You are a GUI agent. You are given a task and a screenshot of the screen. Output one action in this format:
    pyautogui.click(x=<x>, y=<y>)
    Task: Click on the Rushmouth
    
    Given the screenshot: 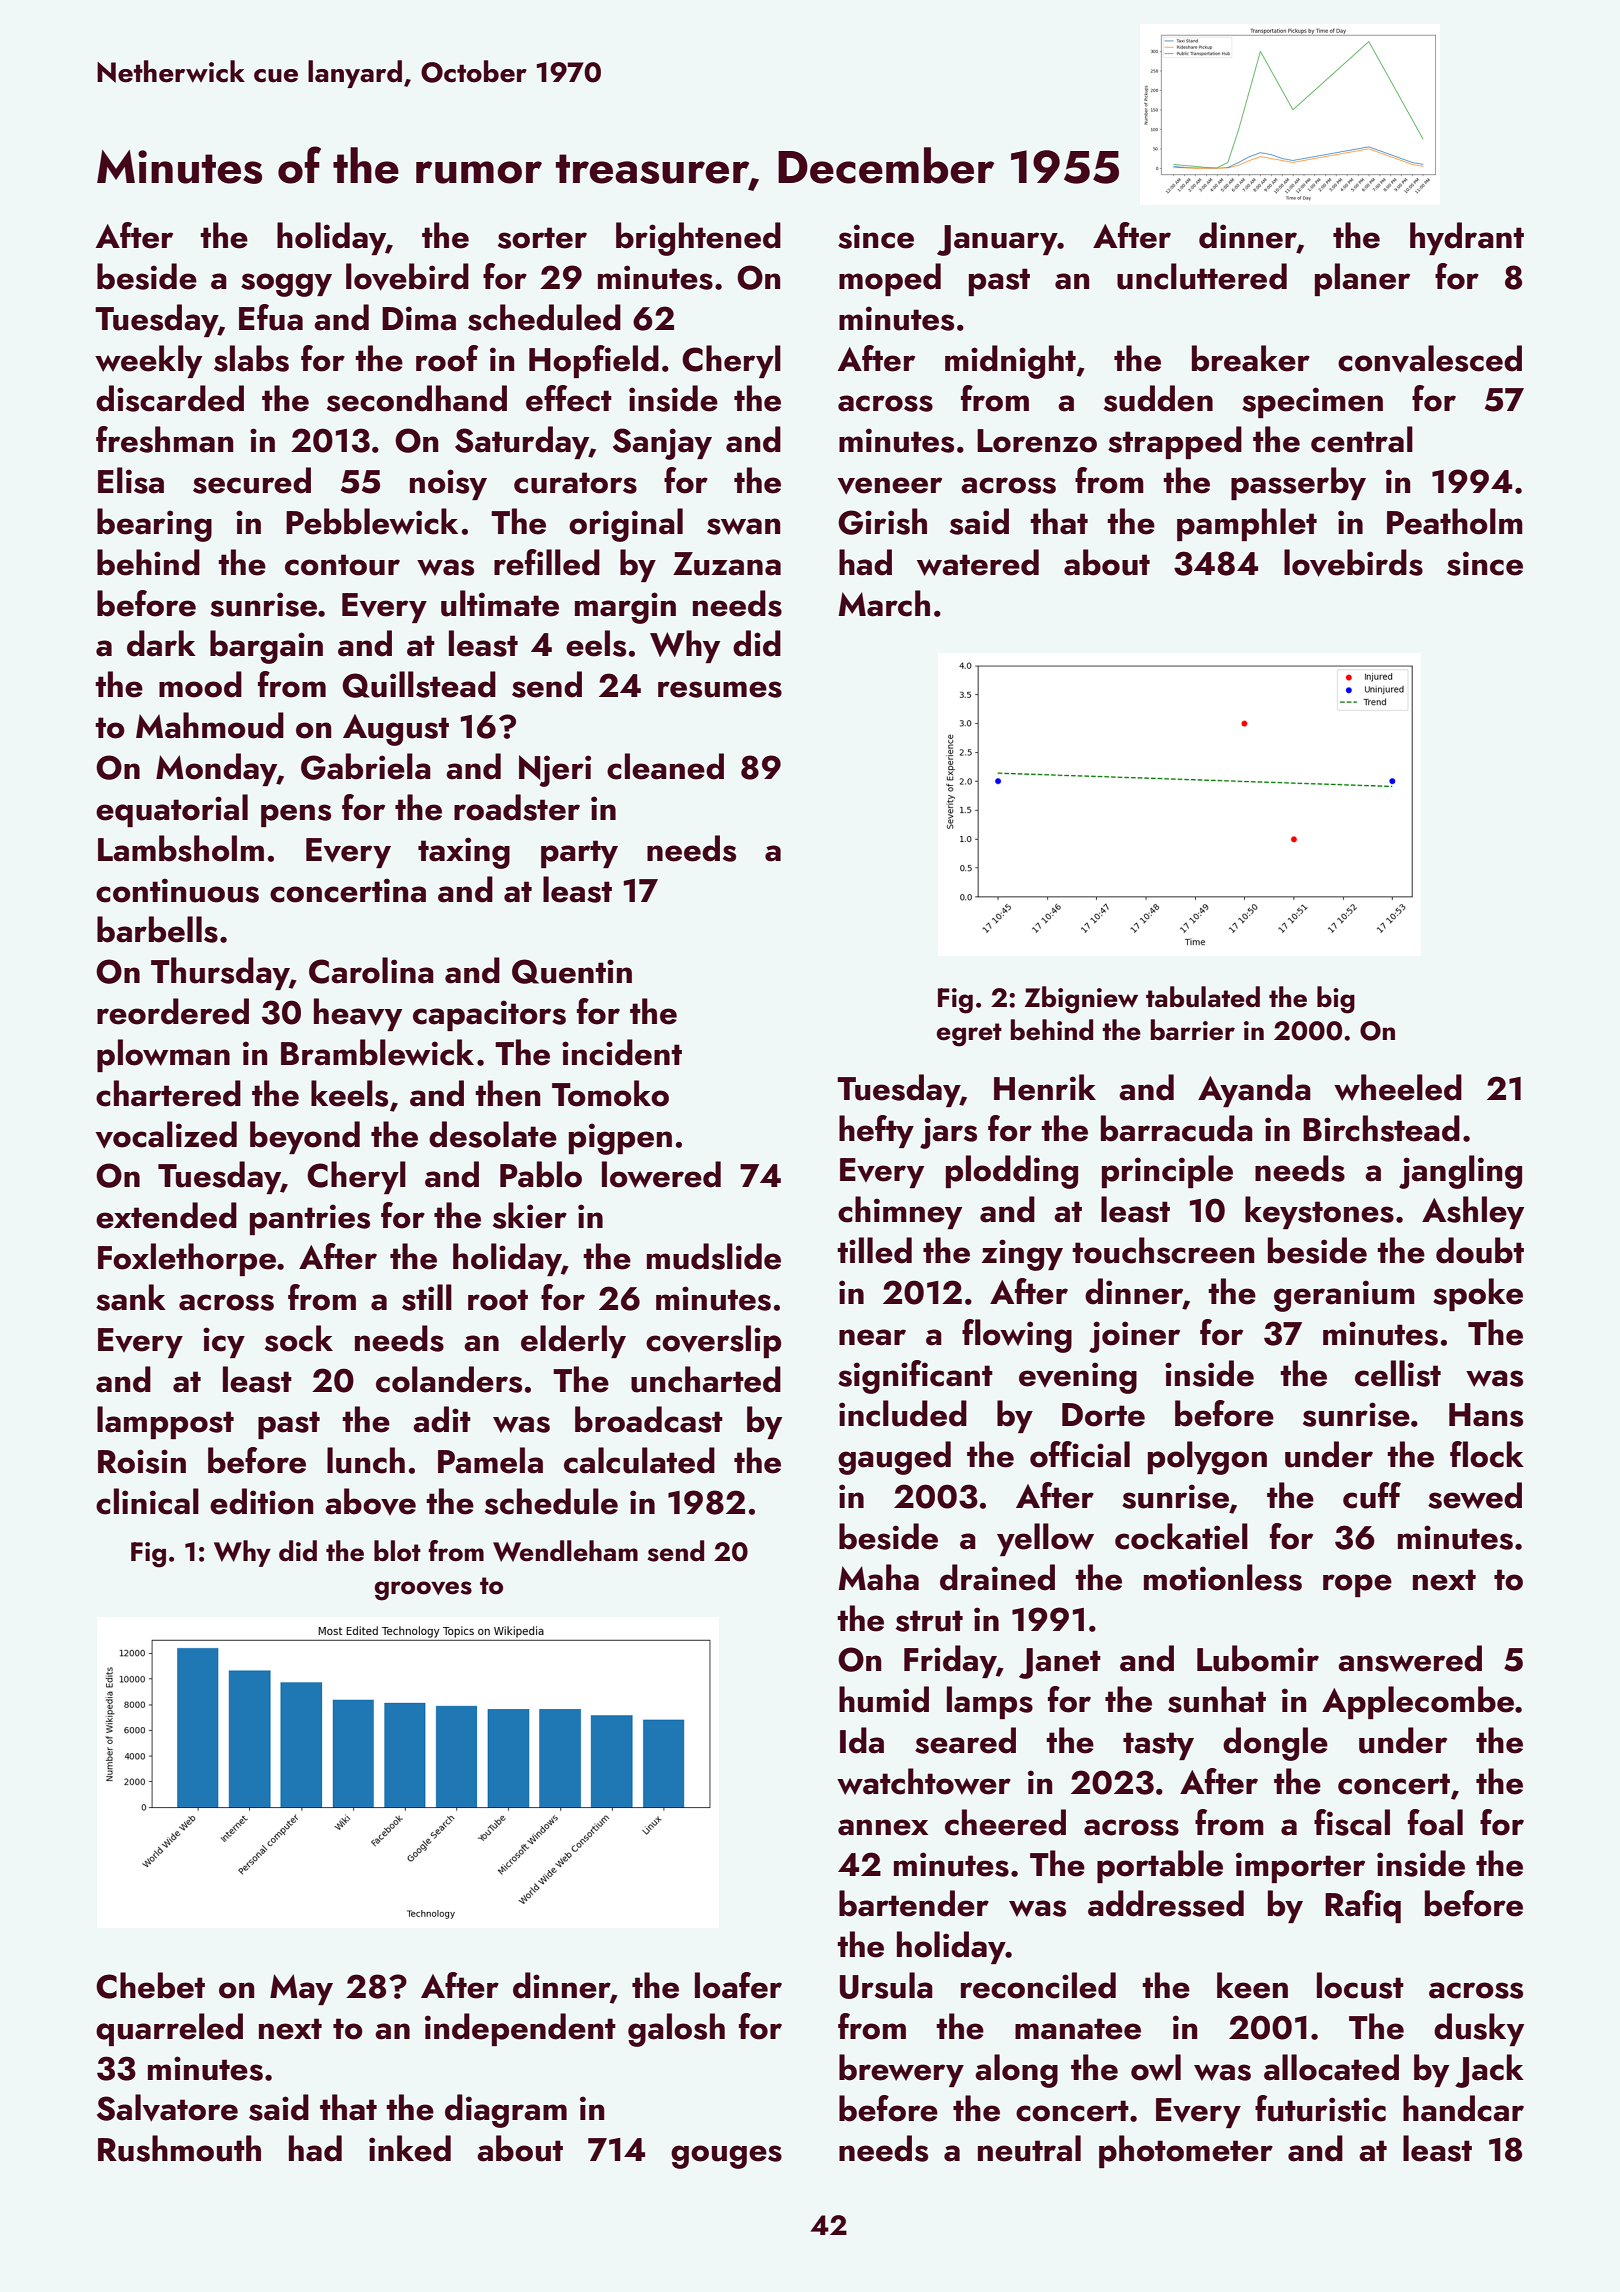 What is the action you would take?
    pyautogui.click(x=179, y=2148)
